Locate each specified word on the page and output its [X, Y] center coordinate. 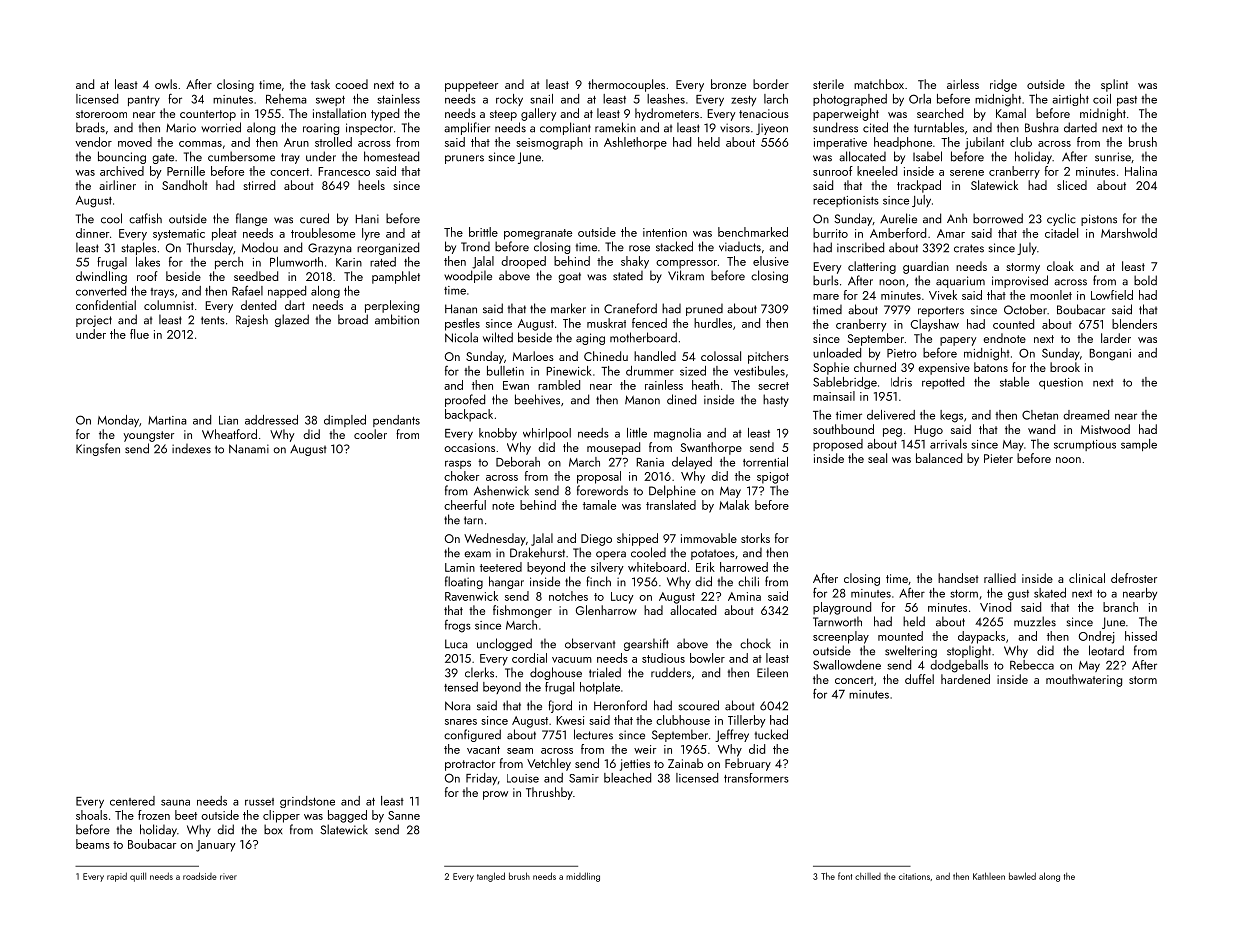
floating [464, 582]
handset [958, 578]
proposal [599, 477]
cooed [351, 84]
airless [963, 84]
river [228, 876]
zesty [743, 101]
